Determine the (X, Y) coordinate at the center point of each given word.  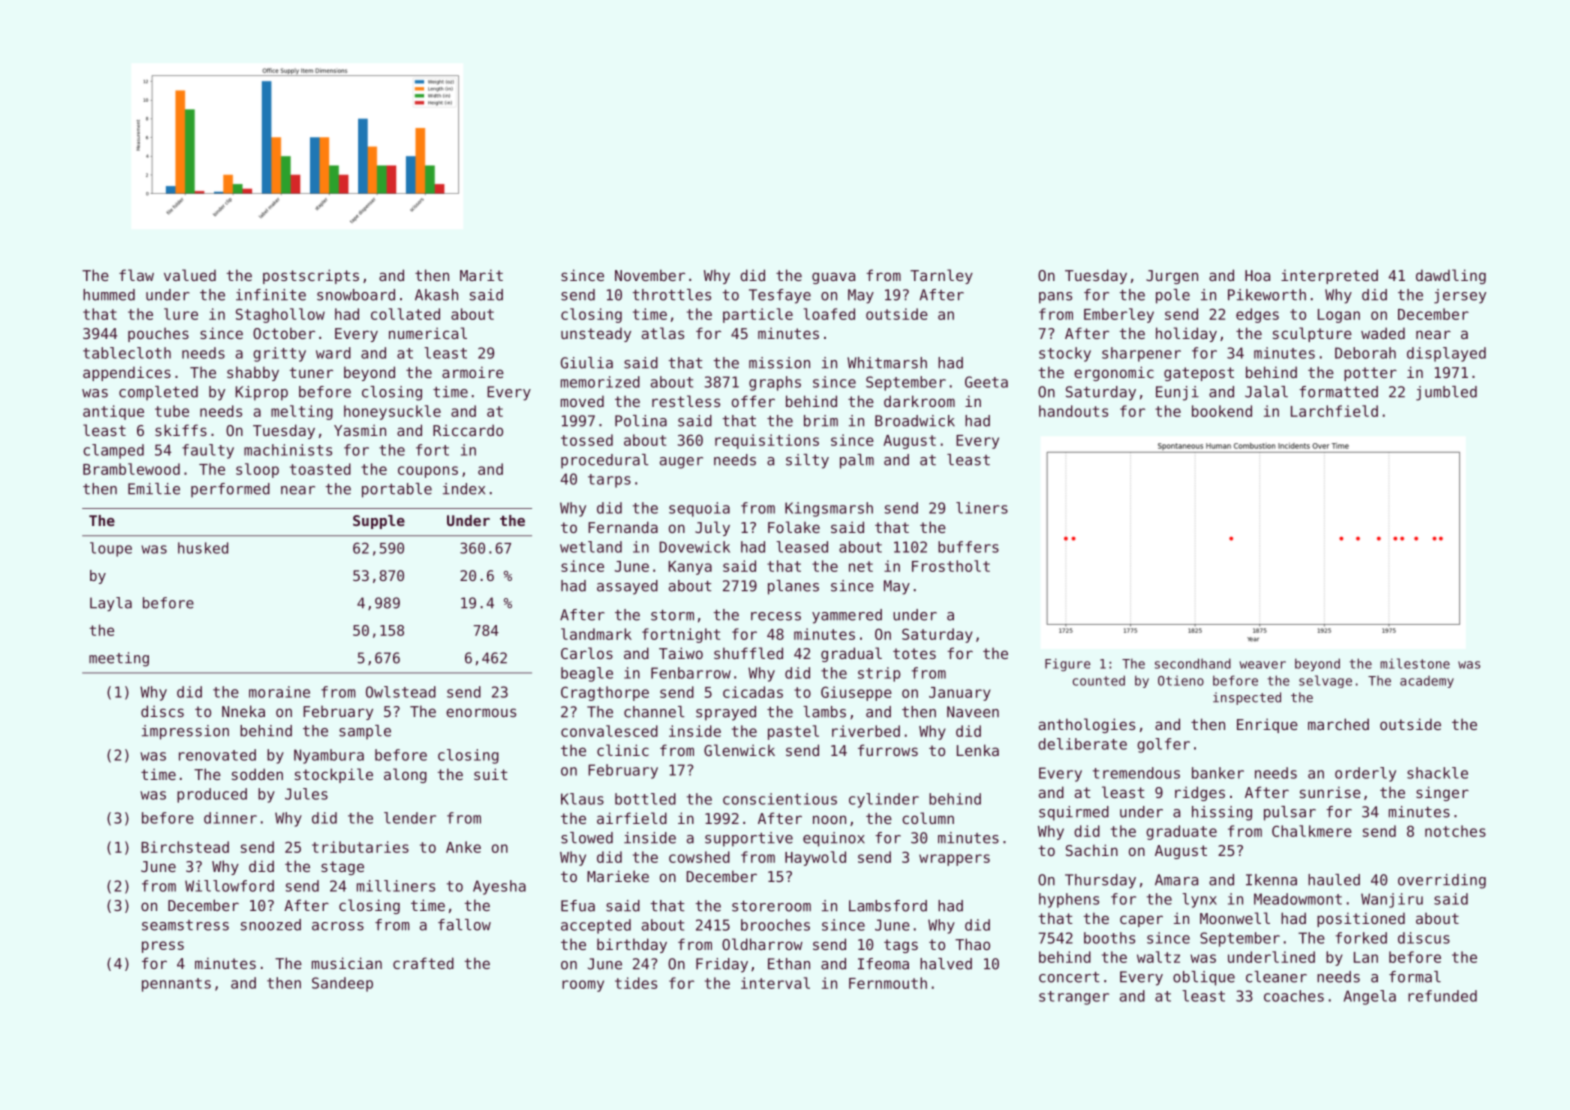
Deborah (1365, 353)
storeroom (771, 906)
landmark (596, 634)
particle (758, 315)
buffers (968, 547)
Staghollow (280, 315)
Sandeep (342, 984)
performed (230, 490)
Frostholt (951, 566)
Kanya (690, 568)
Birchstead (185, 847)
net (861, 566)
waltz (1158, 957)
